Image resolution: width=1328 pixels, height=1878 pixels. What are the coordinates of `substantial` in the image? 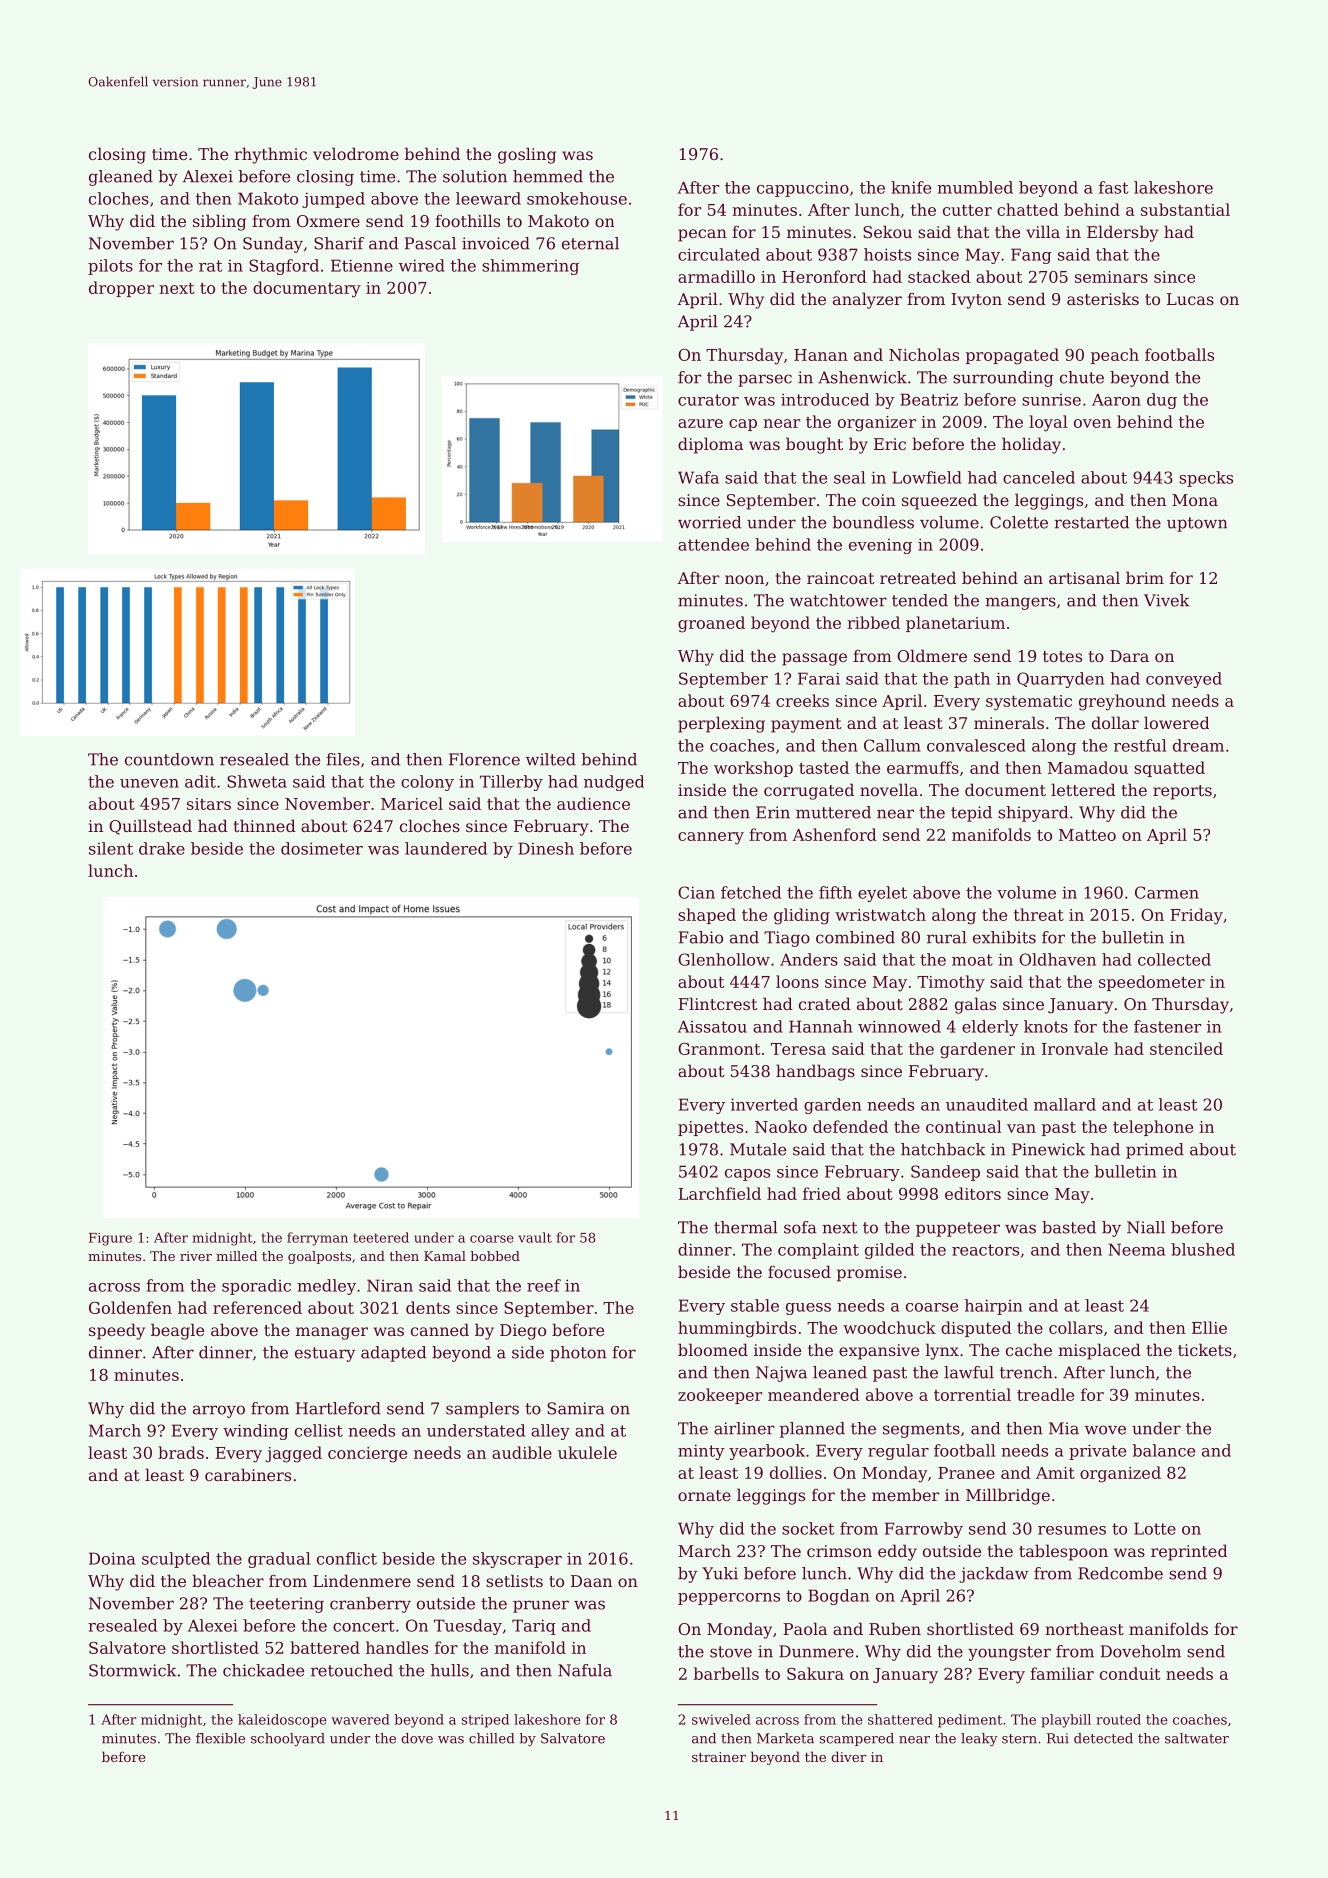 It's located at (1185, 209).
